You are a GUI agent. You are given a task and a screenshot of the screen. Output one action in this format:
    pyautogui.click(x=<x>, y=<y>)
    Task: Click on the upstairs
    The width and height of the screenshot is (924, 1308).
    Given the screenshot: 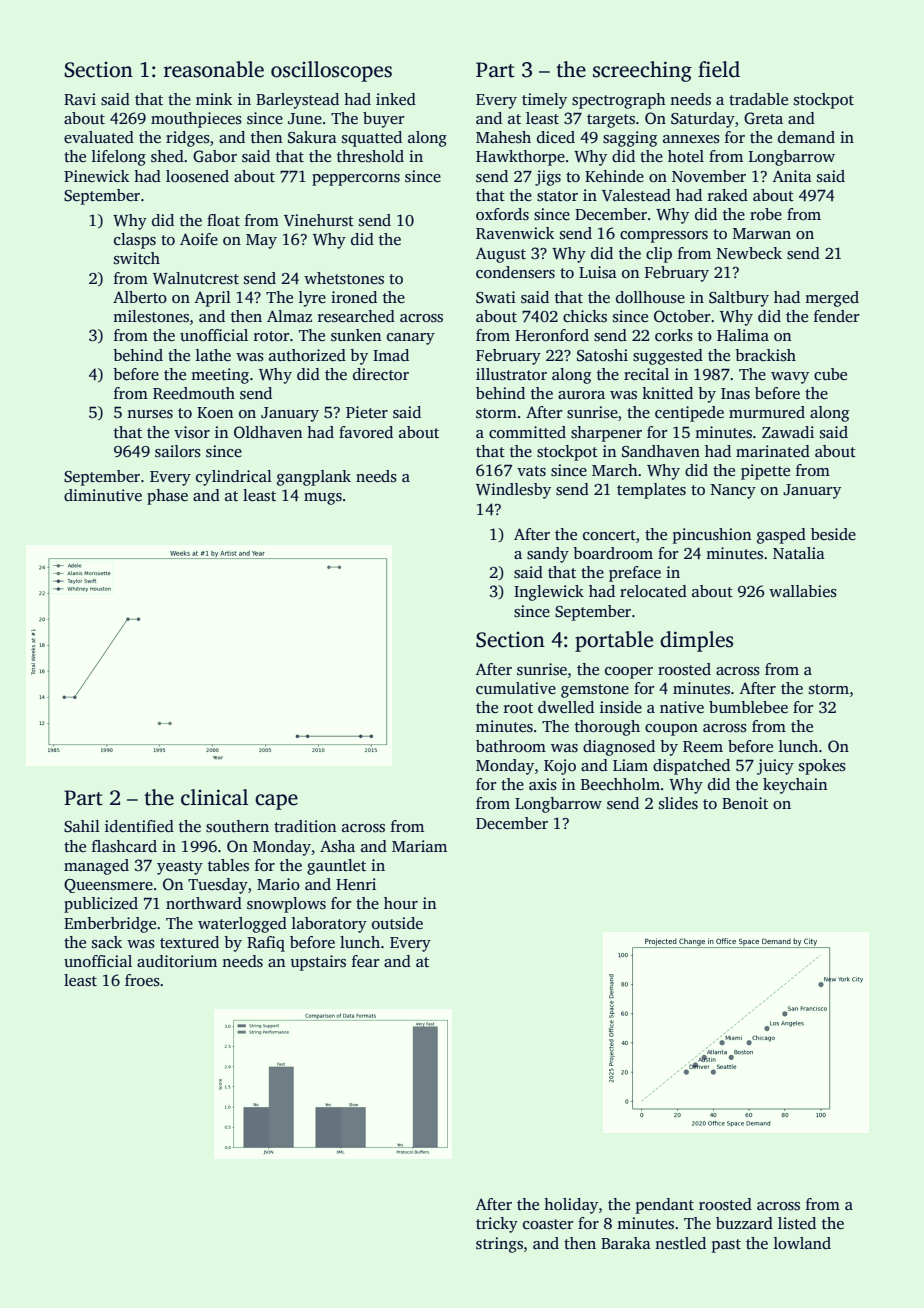 What is the action you would take?
    pyautogui.click(x=318, y=963)
